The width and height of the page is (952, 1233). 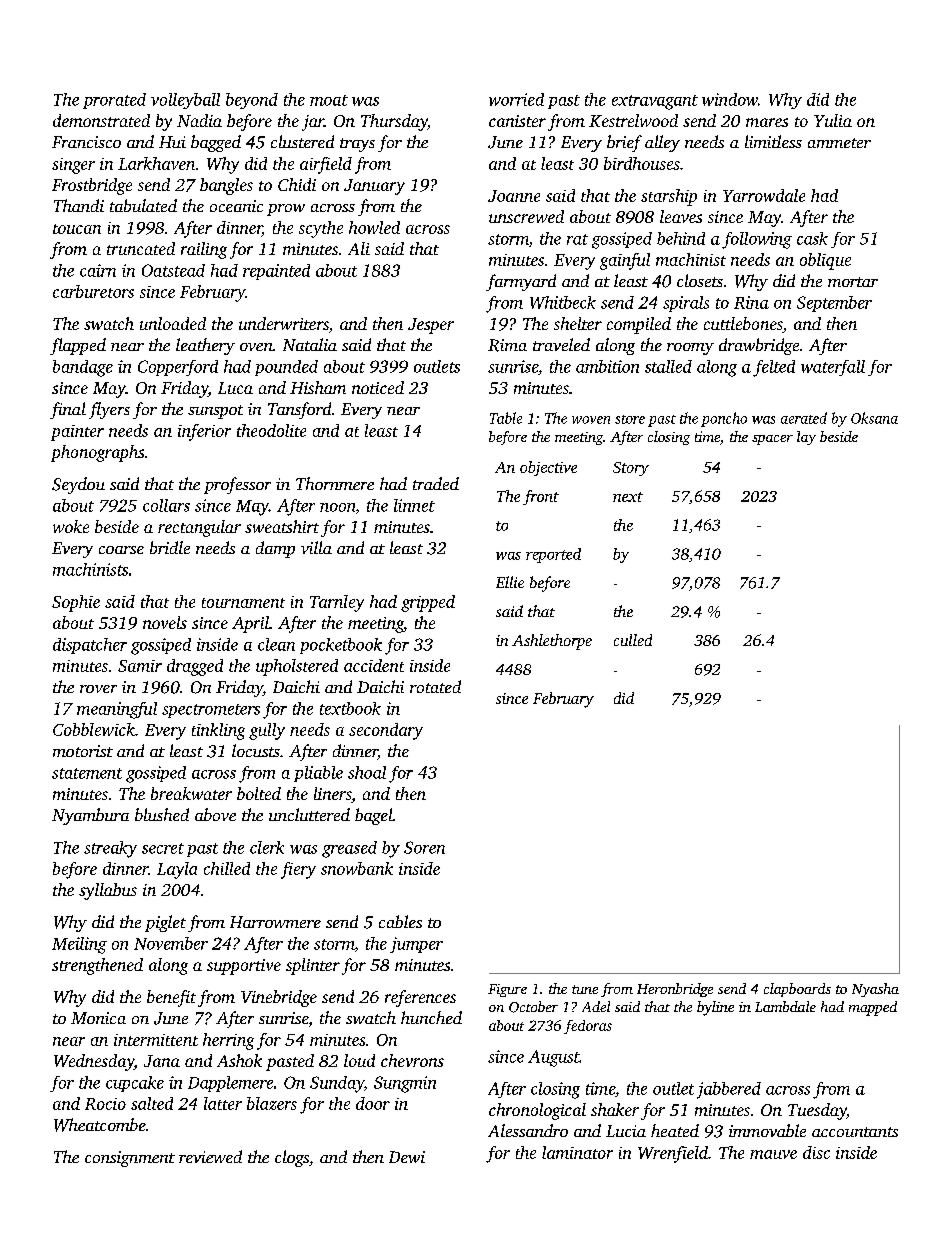 I want to click on following, so click(x=757, y=240).
